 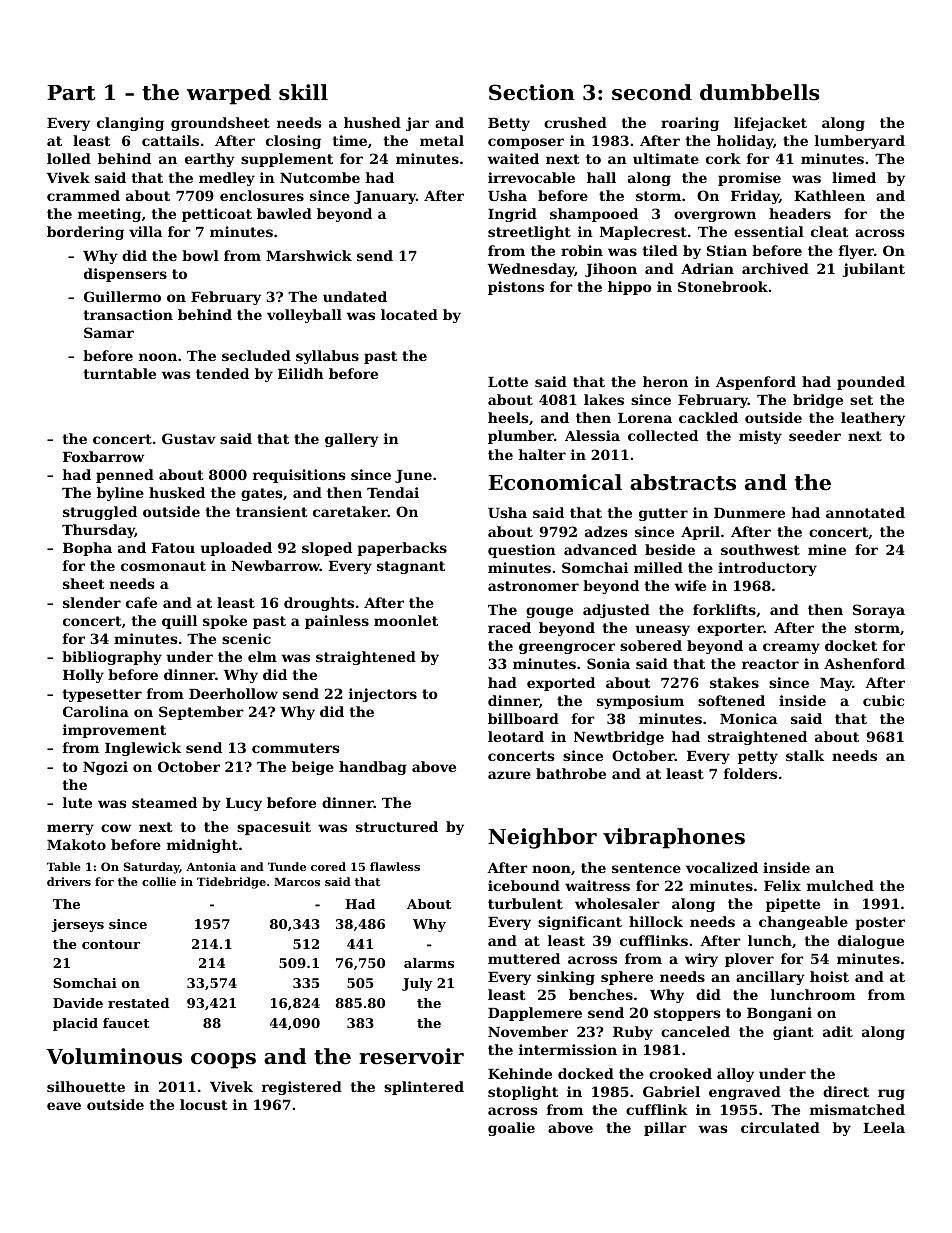 I want to click on located, so click(x=409, y=314).
